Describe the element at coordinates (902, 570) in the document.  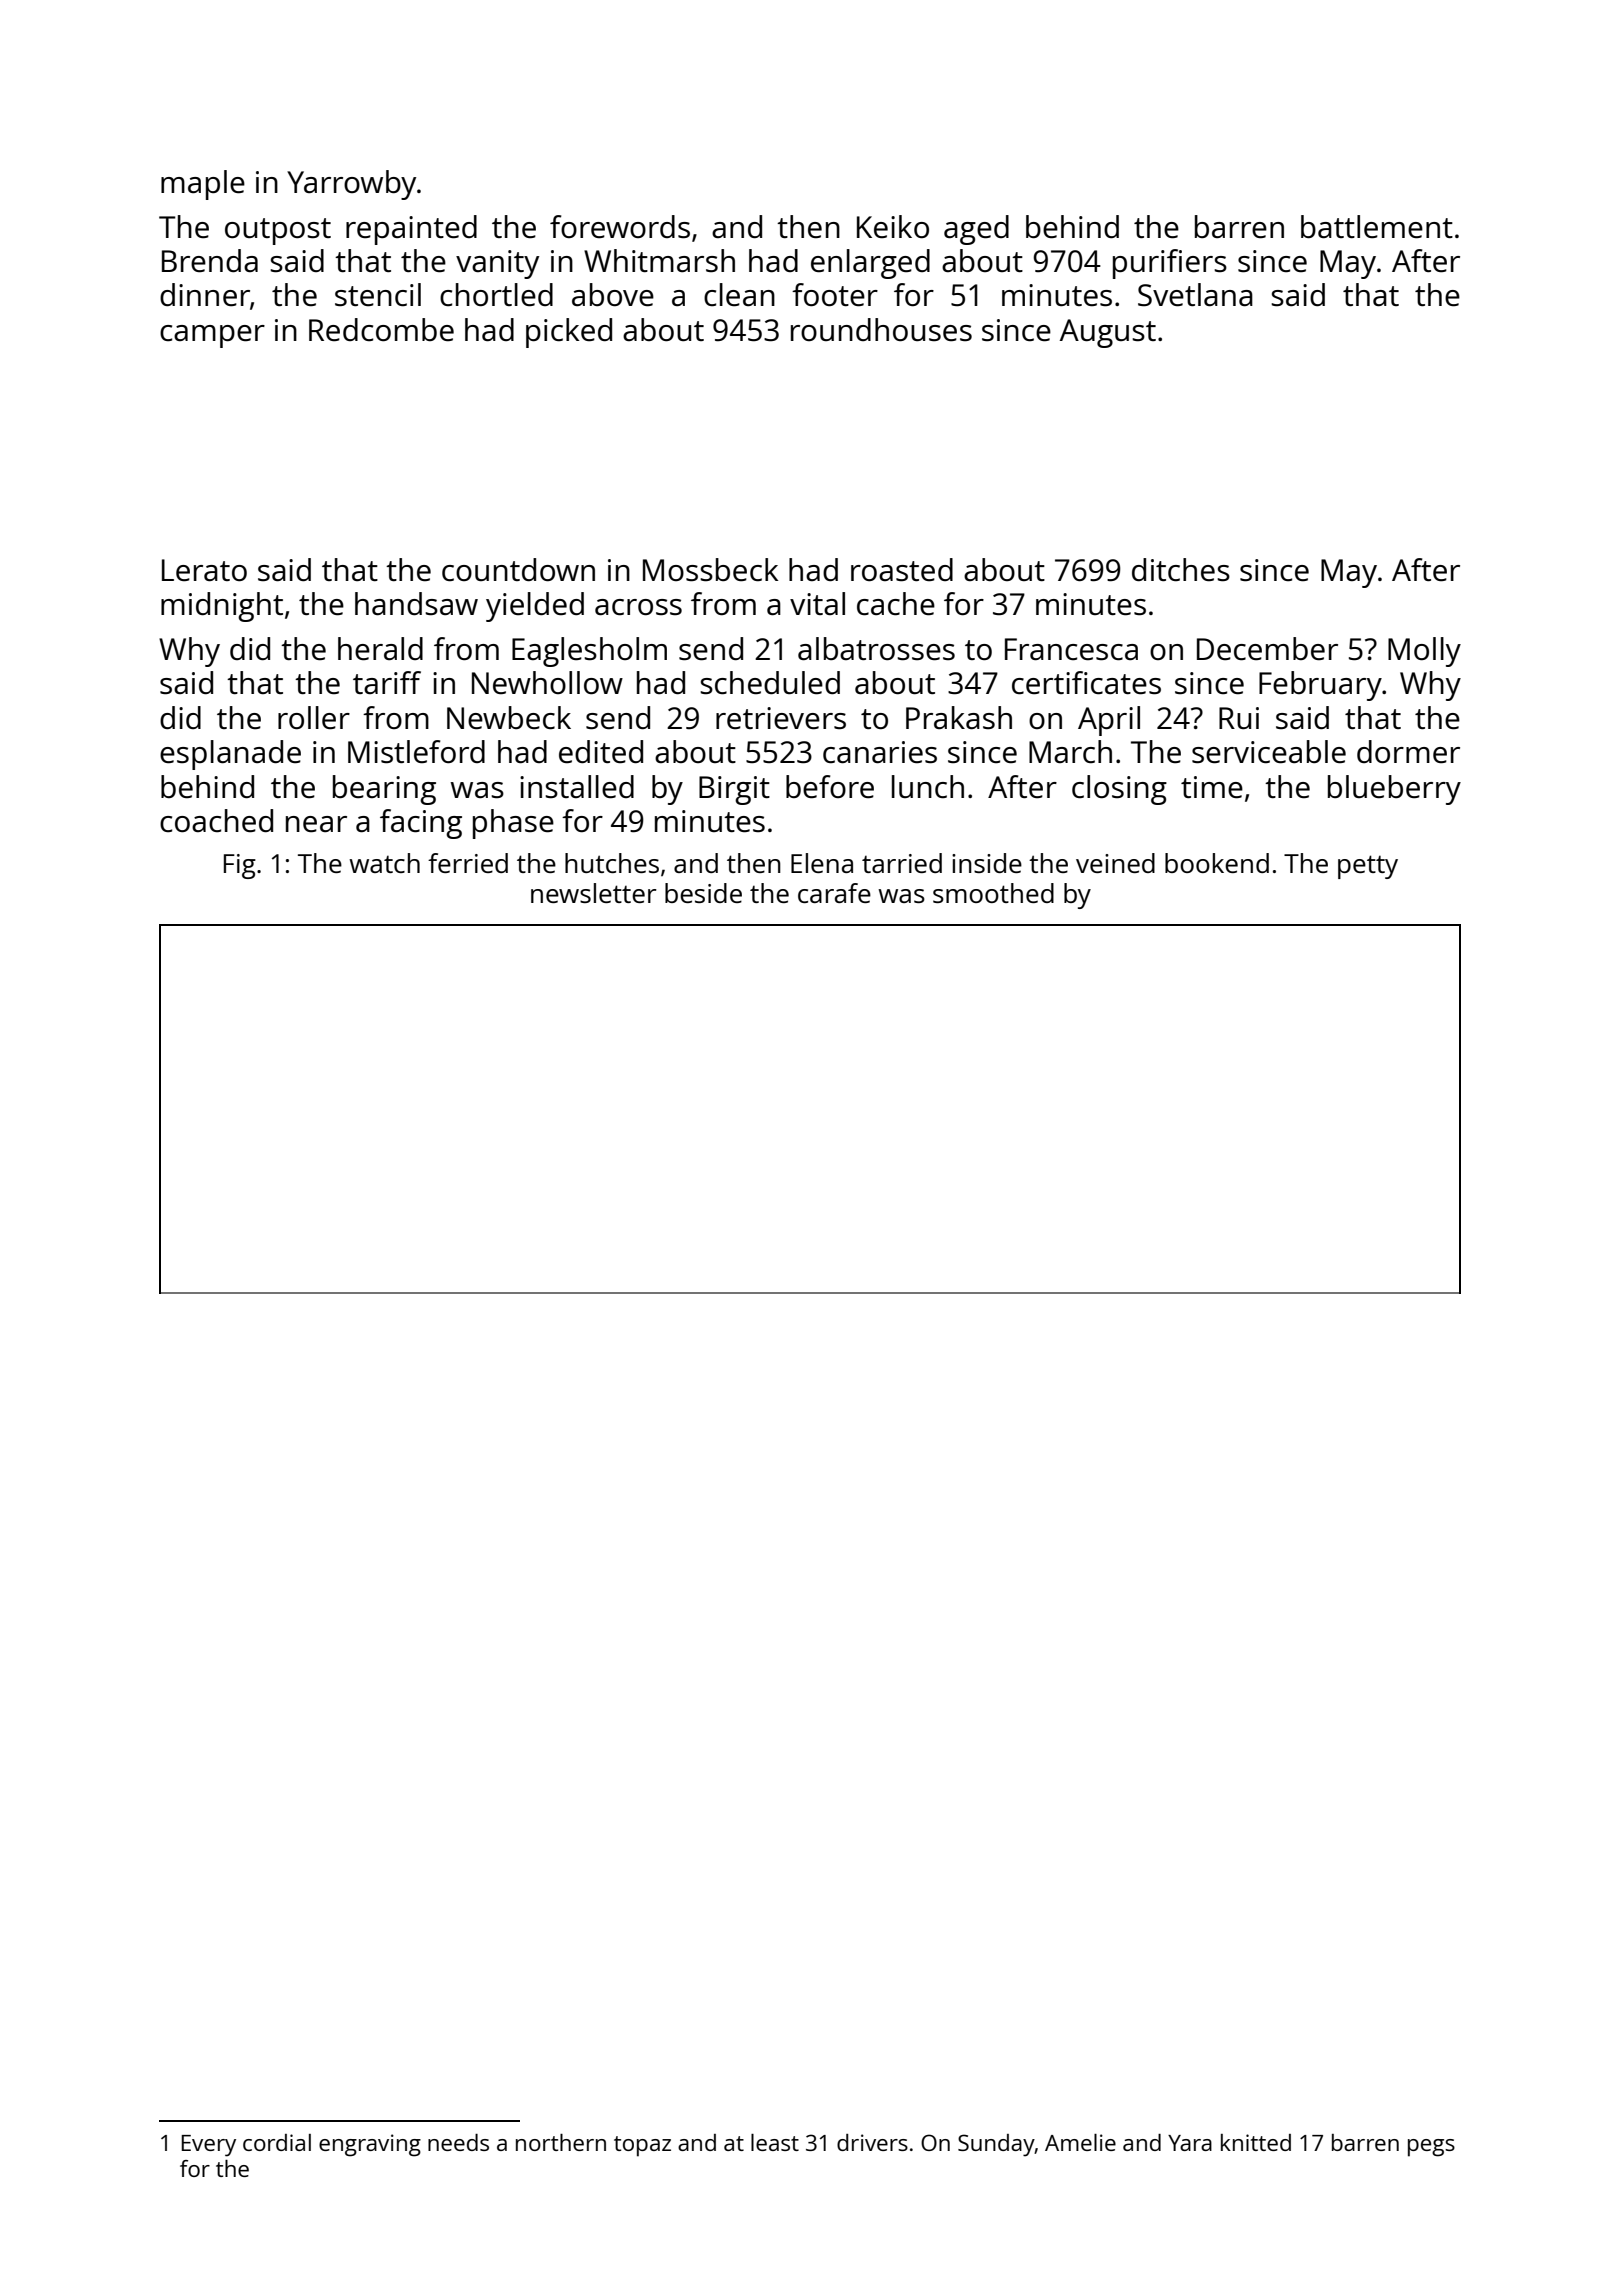
I see `roasted` at that location.
